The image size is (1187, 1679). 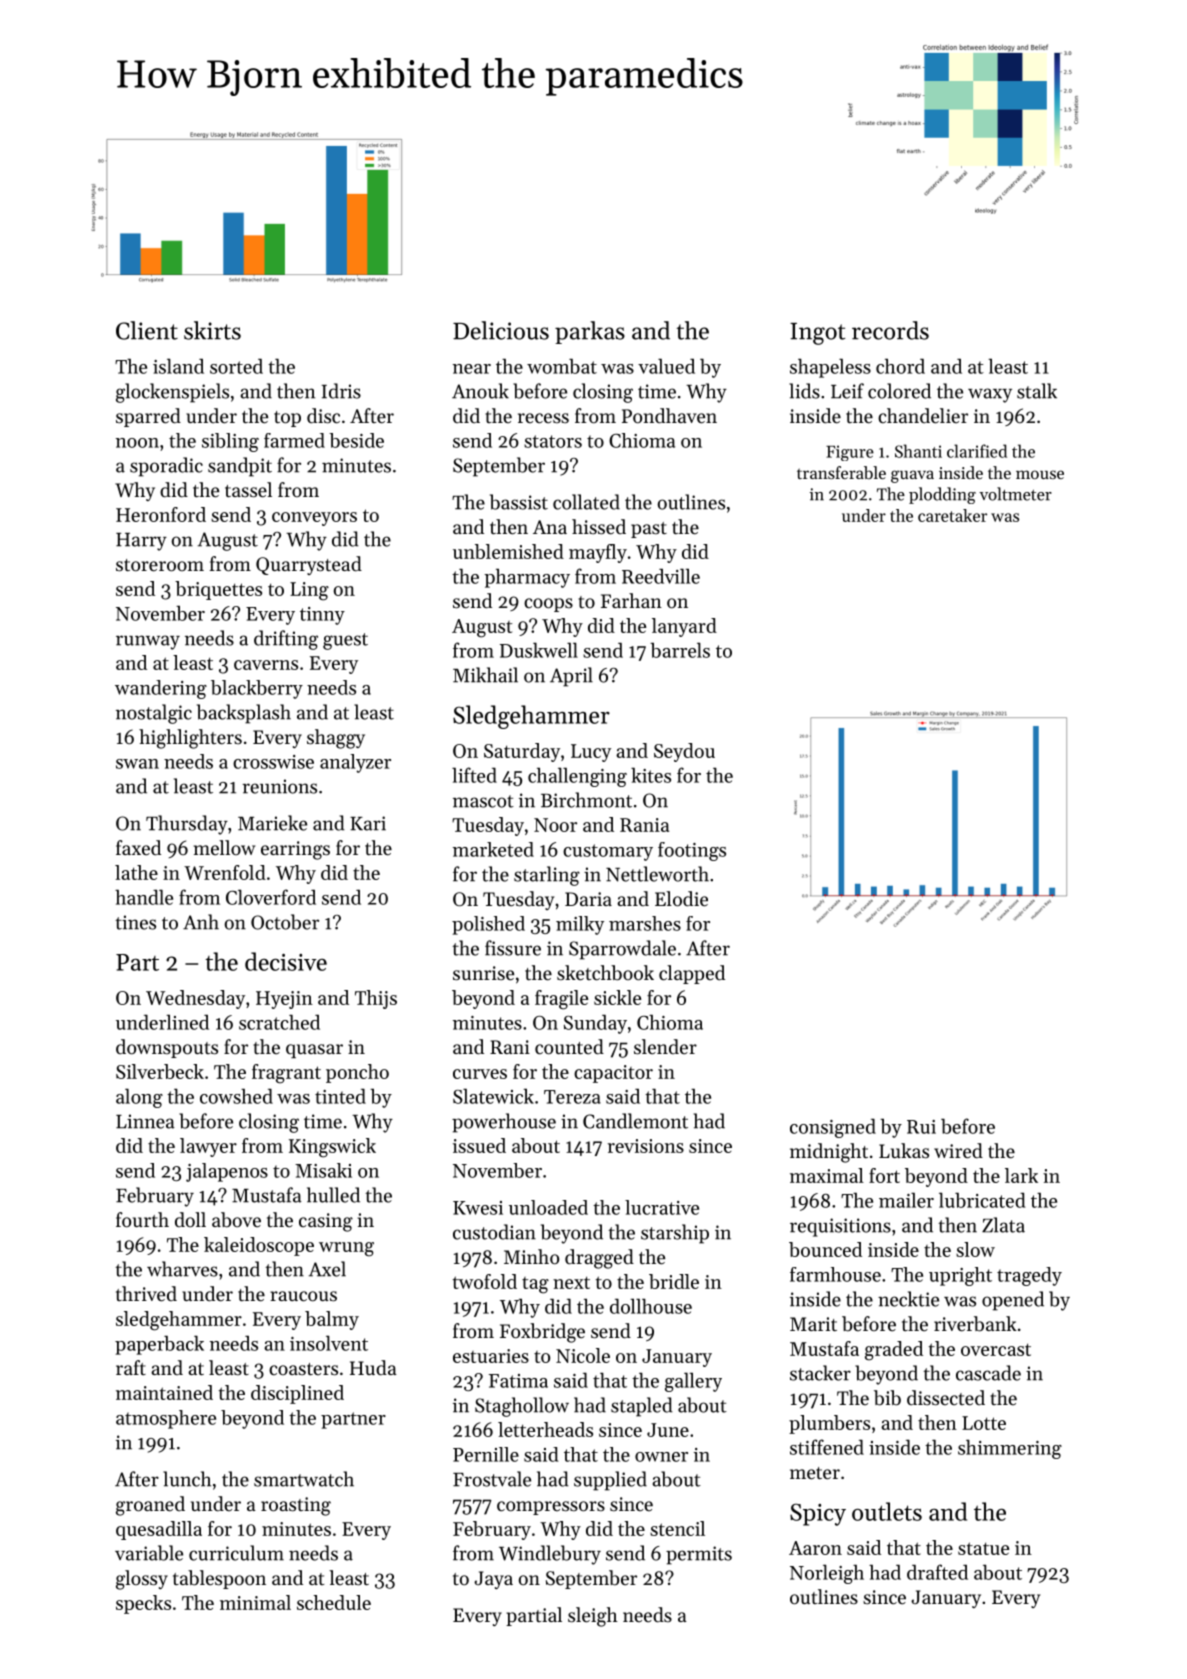 I want to click on slow, so click(x=975, y=1249).
